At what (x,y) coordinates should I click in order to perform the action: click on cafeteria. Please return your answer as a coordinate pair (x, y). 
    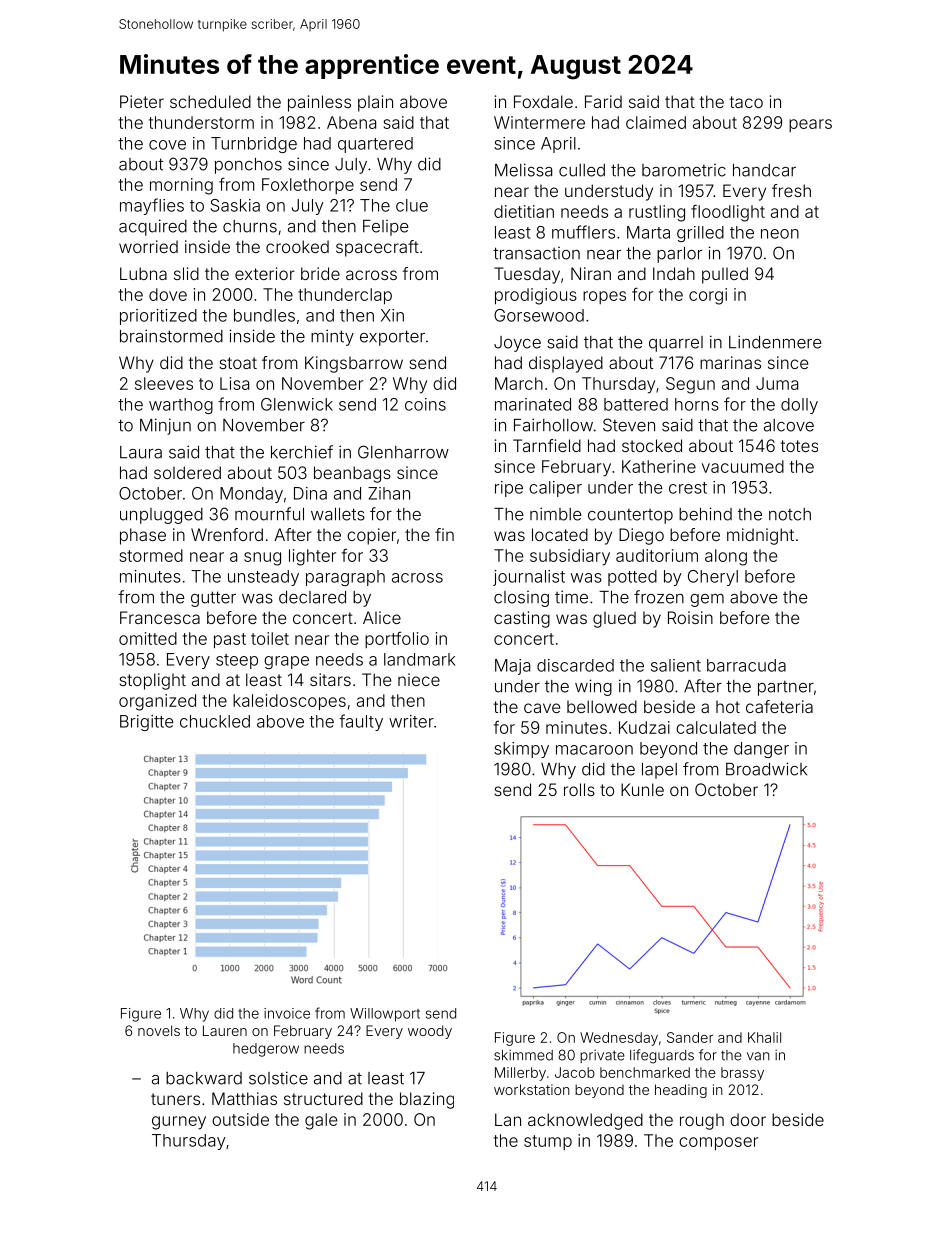
    Looking at the image, I should click on (779, 706).
